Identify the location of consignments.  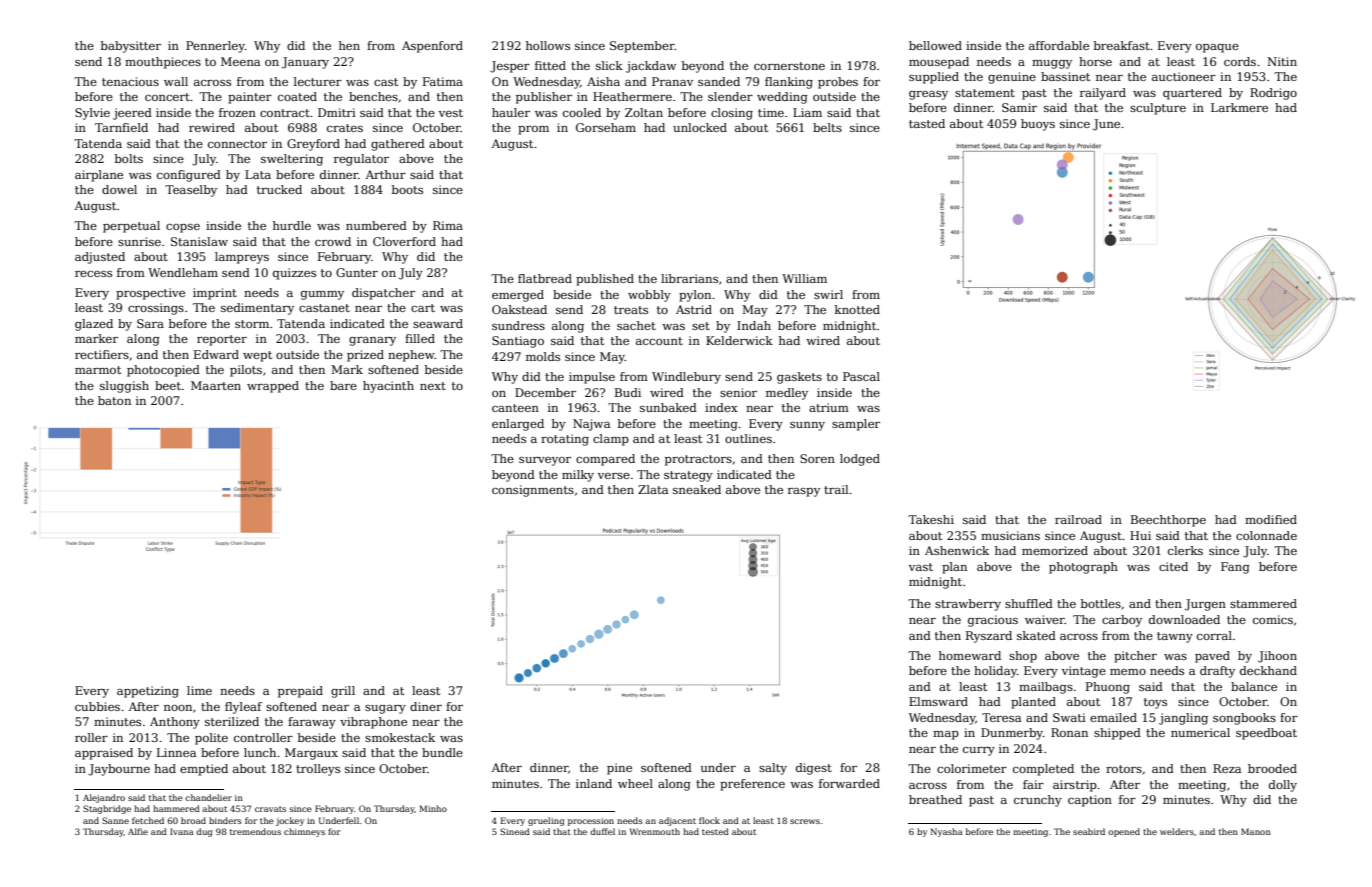
(533, 491).
